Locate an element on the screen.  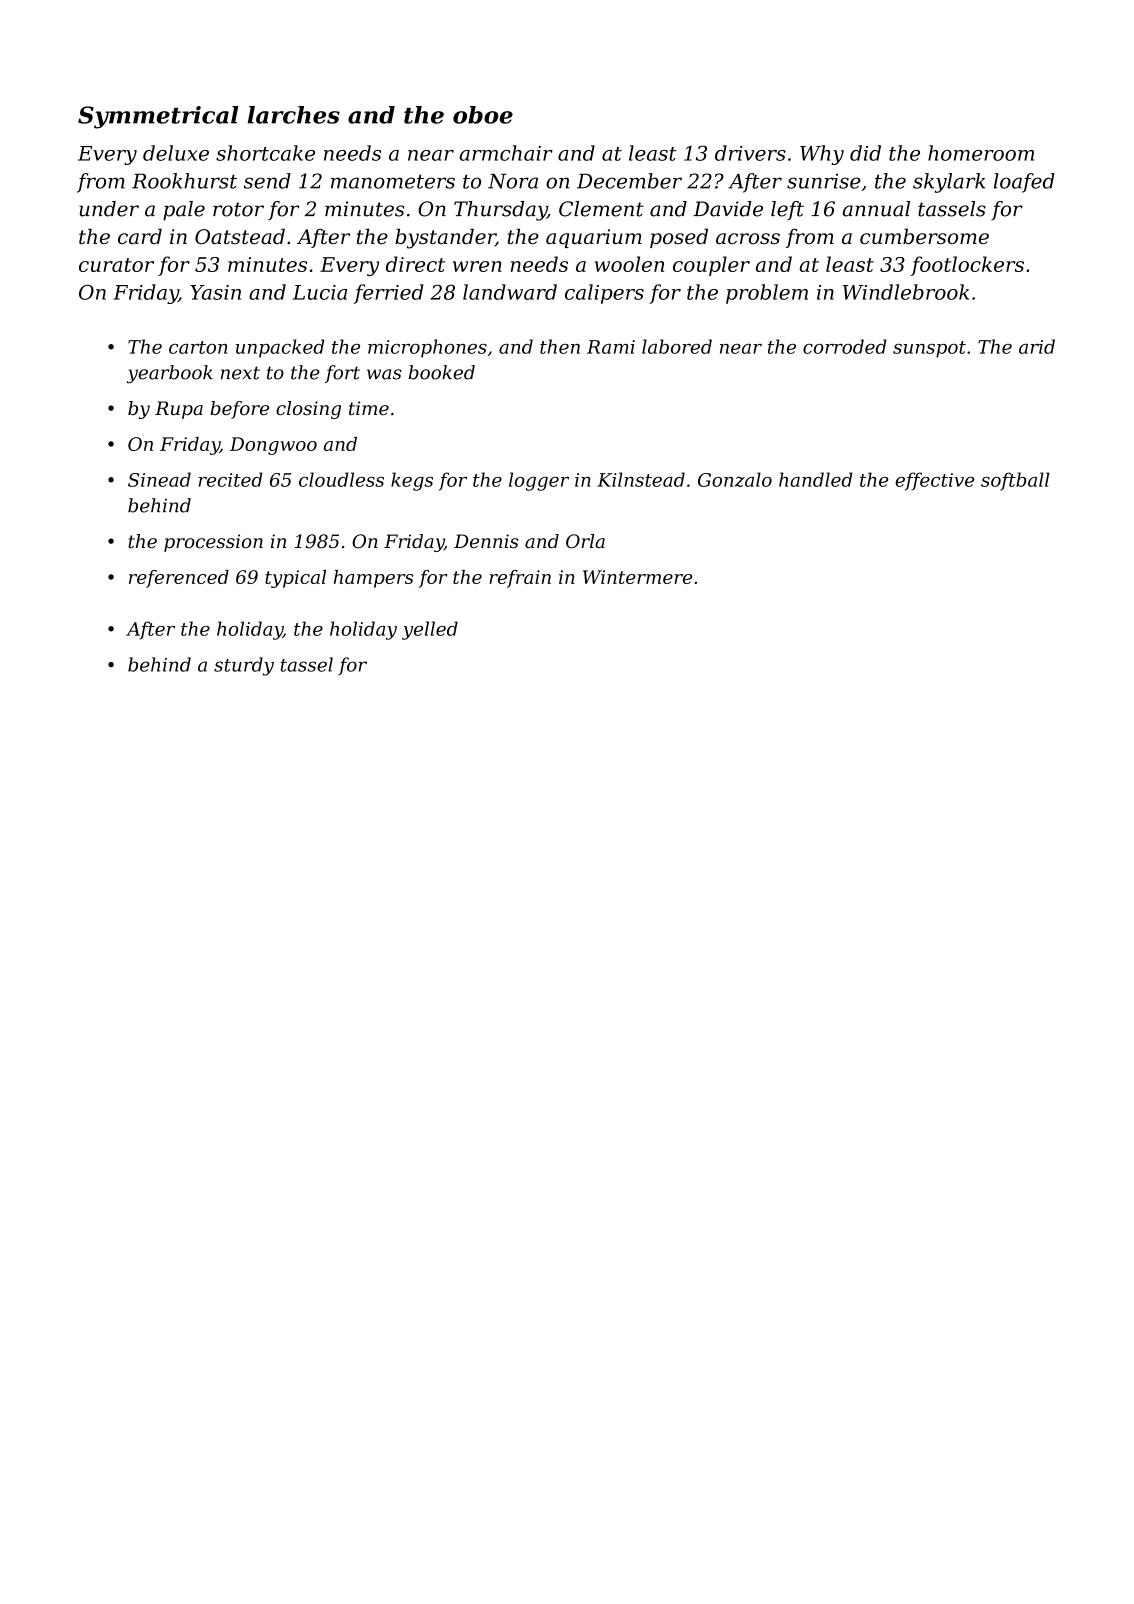
refrain is located at coordinates (520, 579).
